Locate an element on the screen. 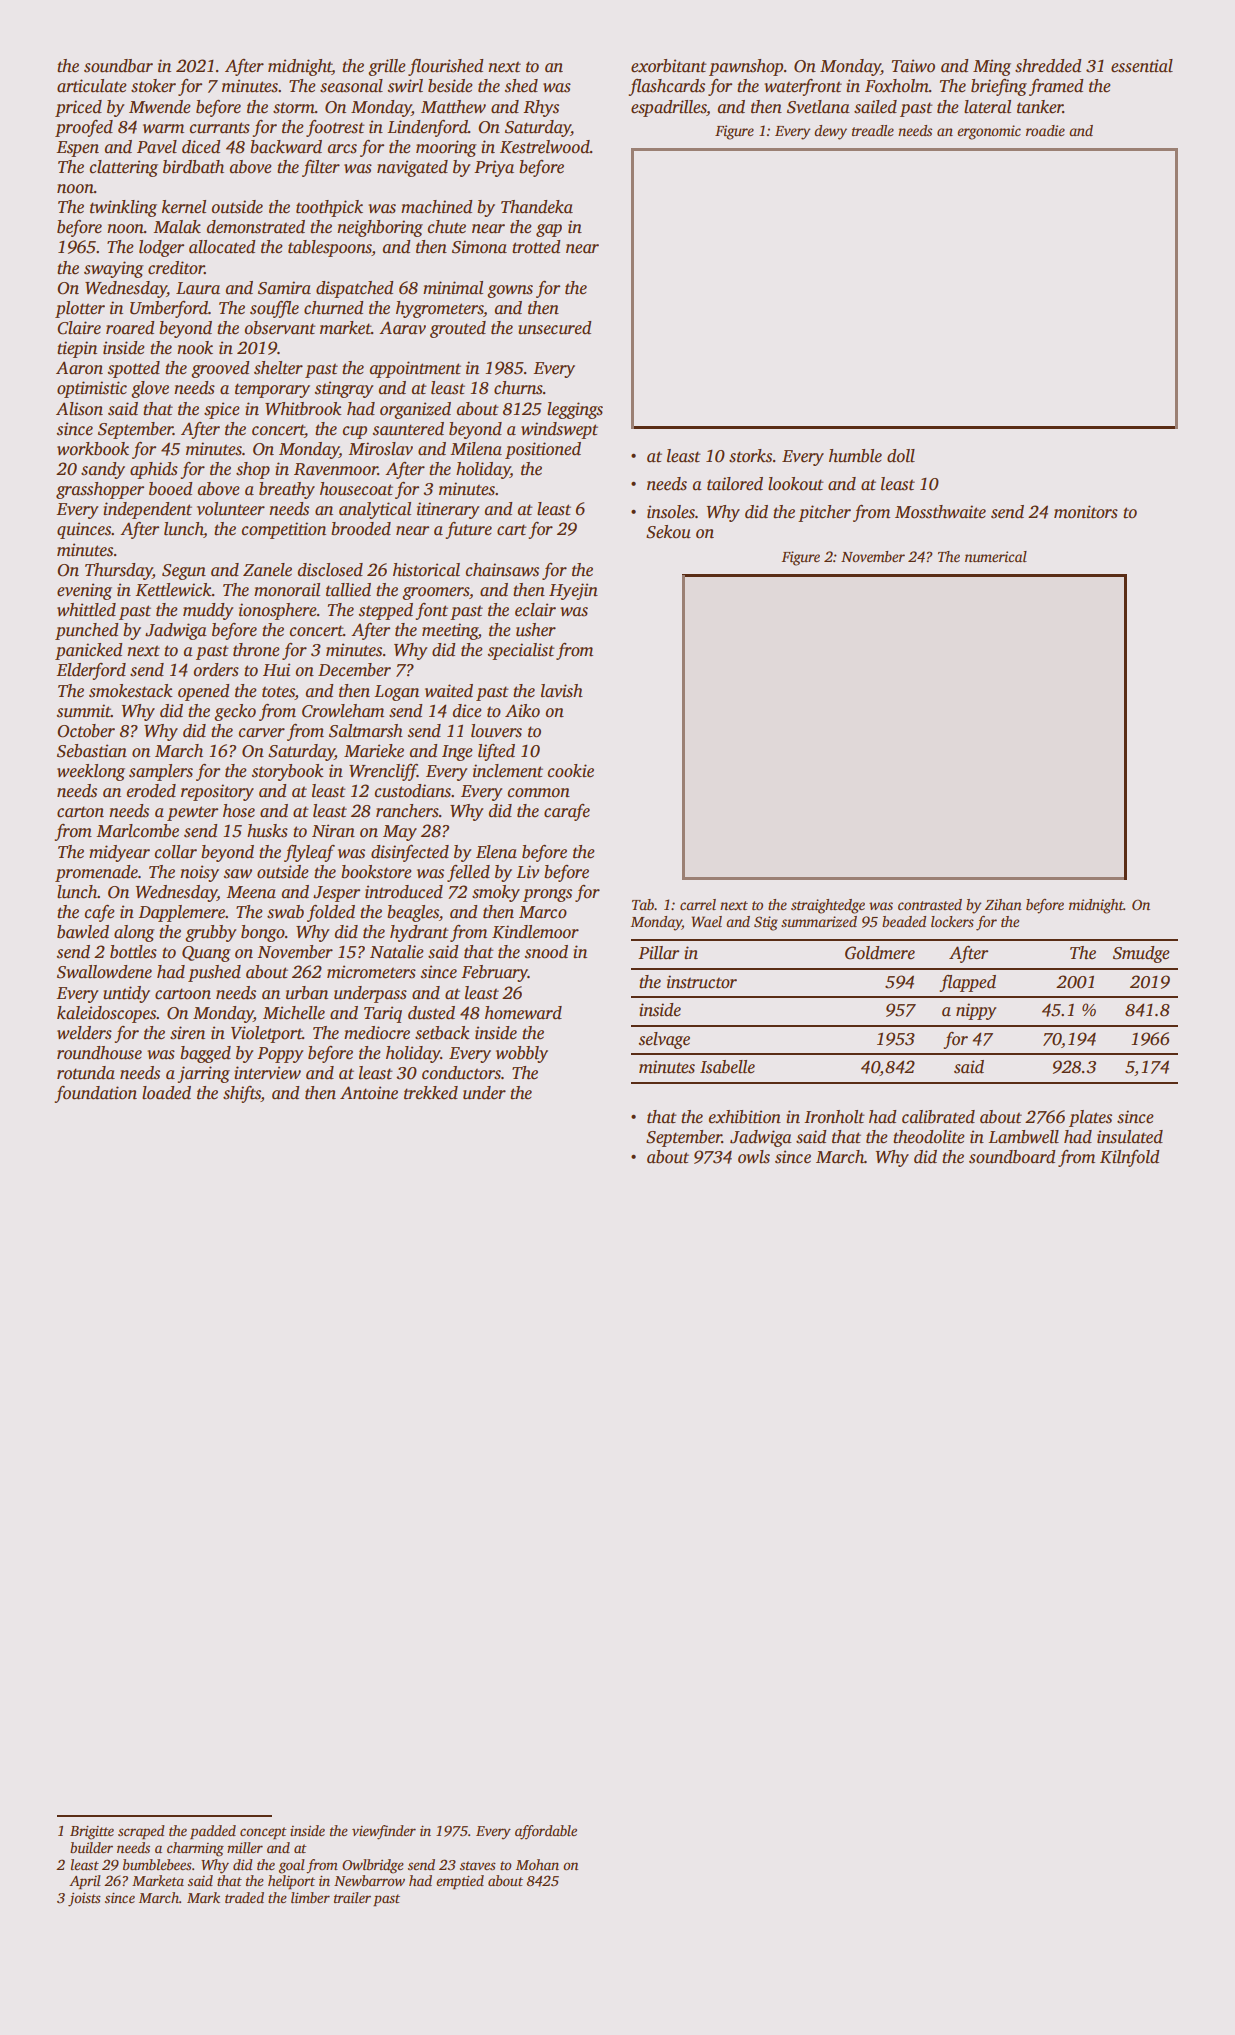 This screenshot has width=1235, height=2035. Laura is located at coordinates (198, 288).
